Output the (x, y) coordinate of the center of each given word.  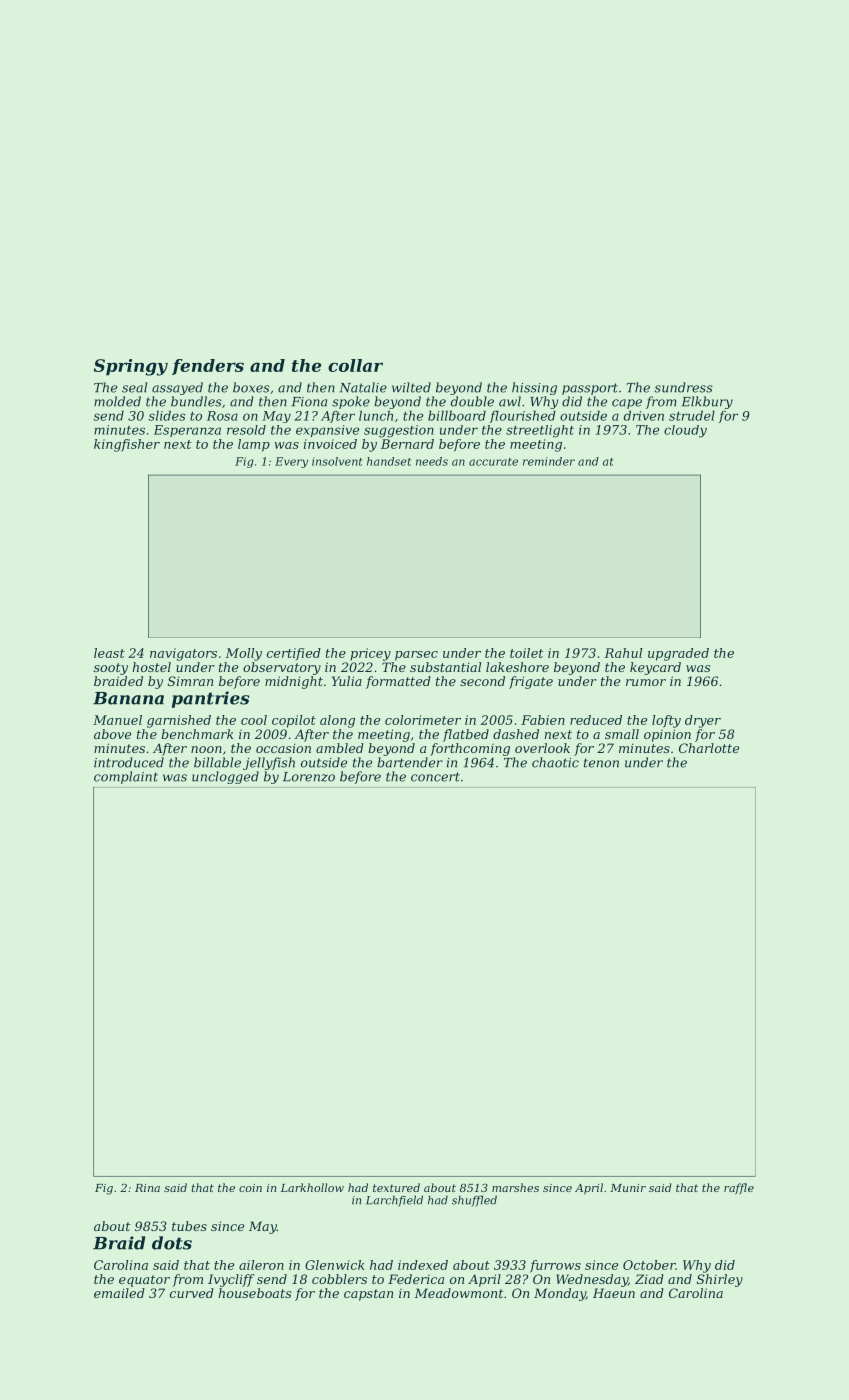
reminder (549, 461)
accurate (493, 462)
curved (192, 1293)
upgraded (678, 654)
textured (396, 1187)
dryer (703, 721)
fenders (208, 367)
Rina (147, 1188)
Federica (416, 1279)
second (482, 681)
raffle (739, 1188)
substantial (445, 667)
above (112, 734)
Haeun (614, 1293)
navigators (183, 654)
